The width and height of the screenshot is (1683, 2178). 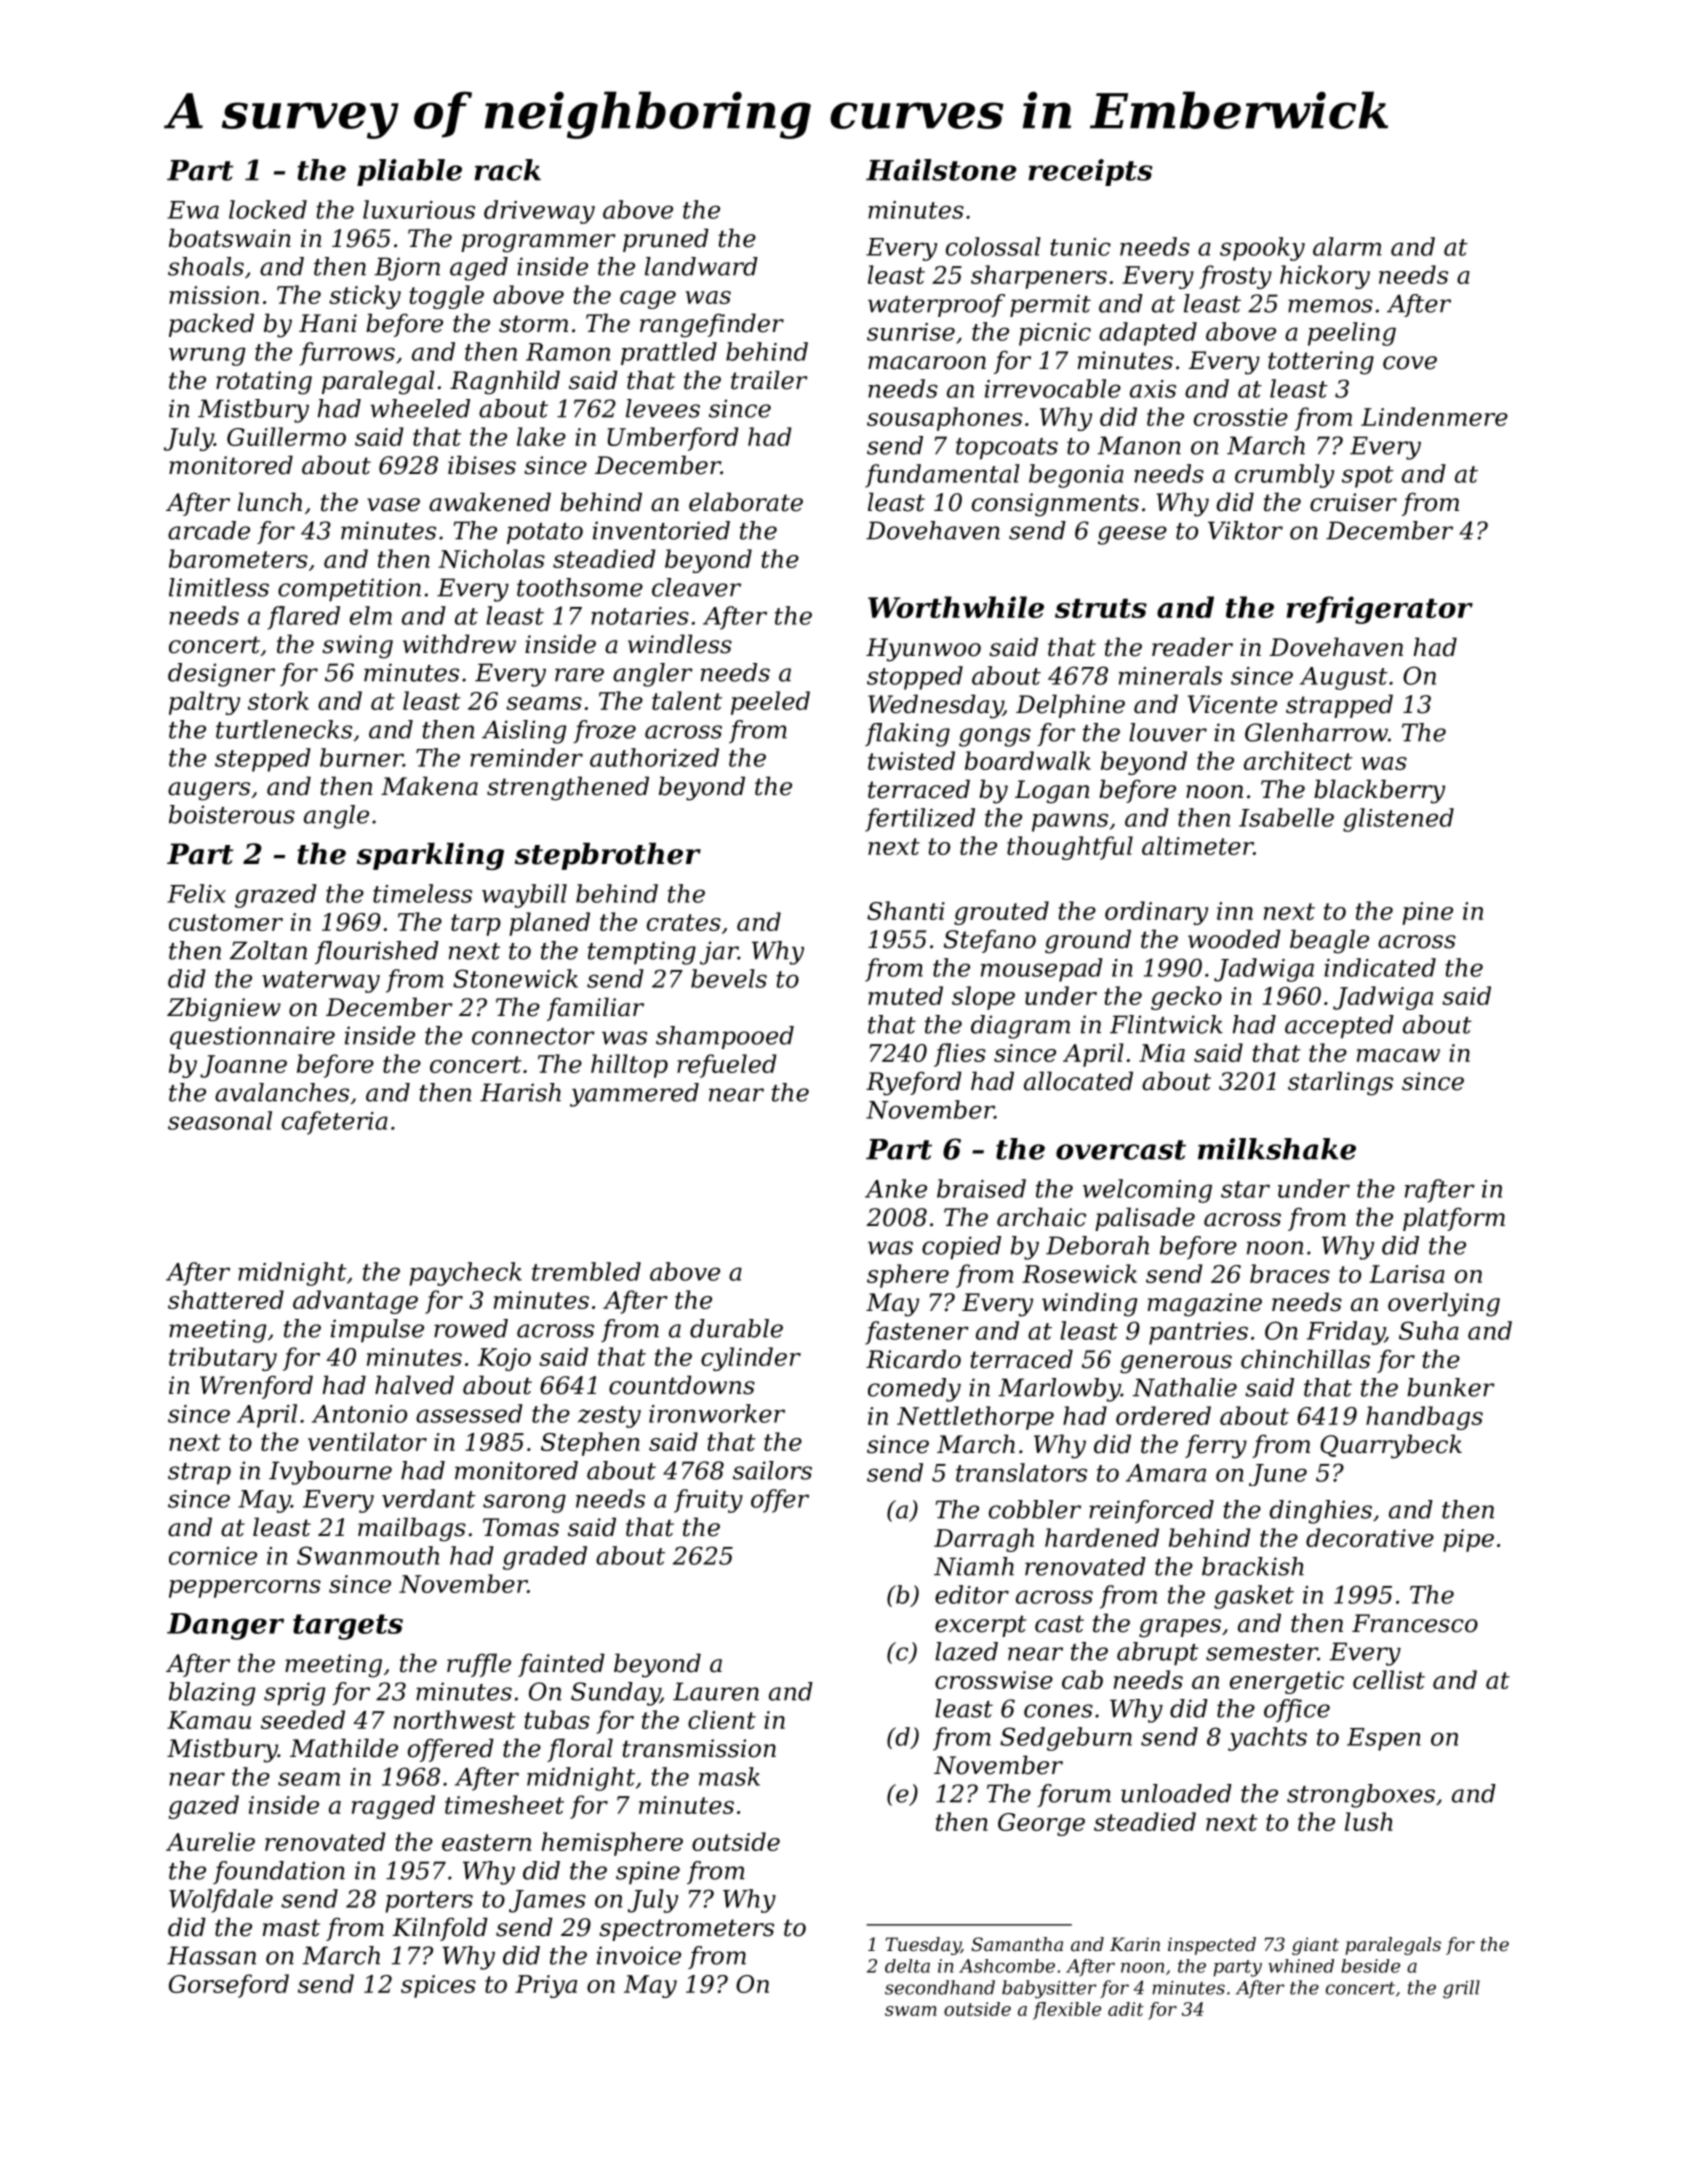 What do you see at coordinates (213, 1556) in the screenshot?
I see `cornice` at bounding box center [213, 1556].
